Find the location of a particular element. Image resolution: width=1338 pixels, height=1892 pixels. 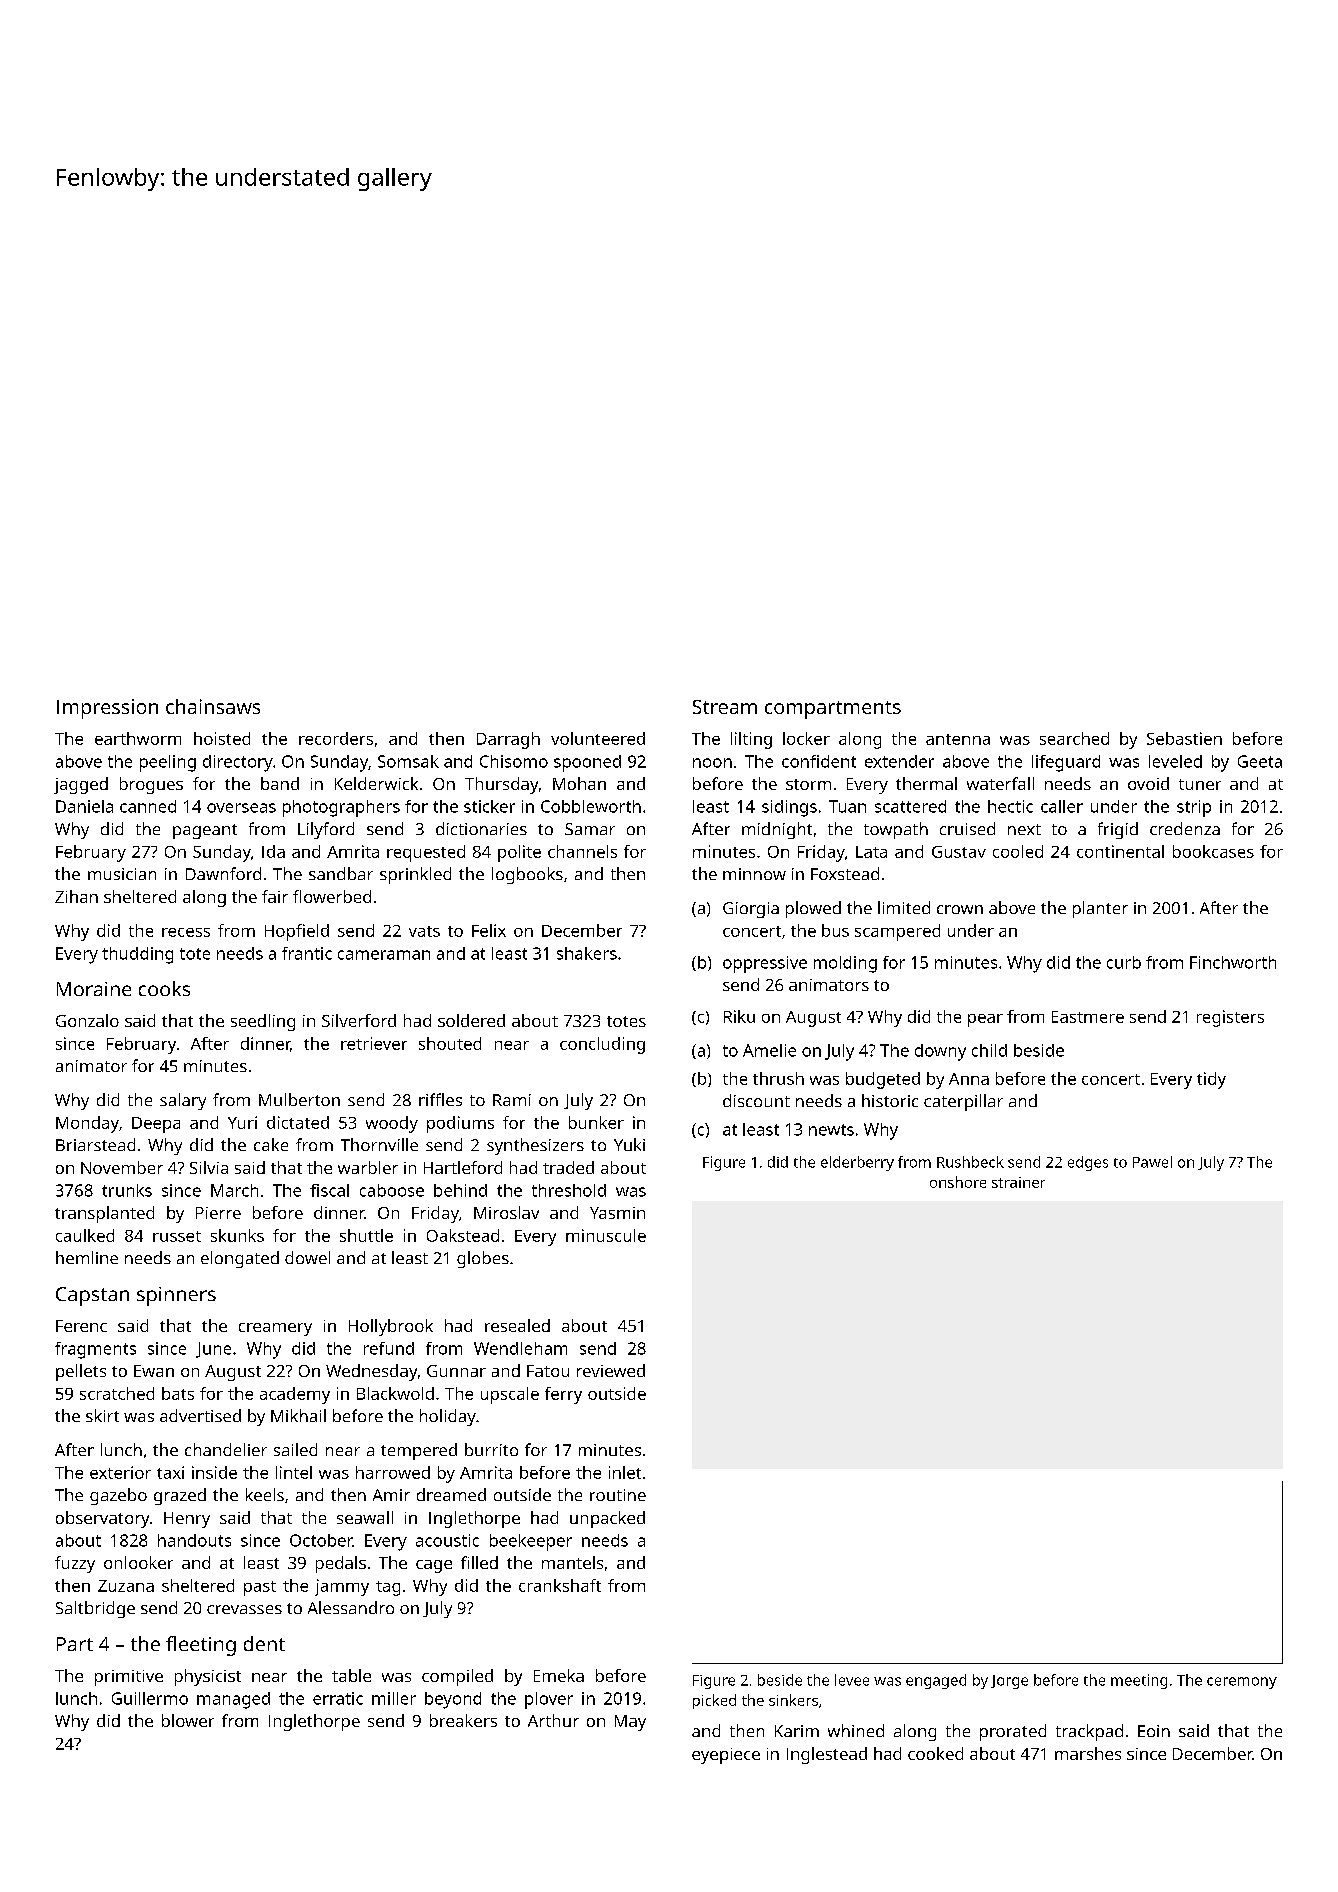

breakers is located at coordinates (463, 1720).
